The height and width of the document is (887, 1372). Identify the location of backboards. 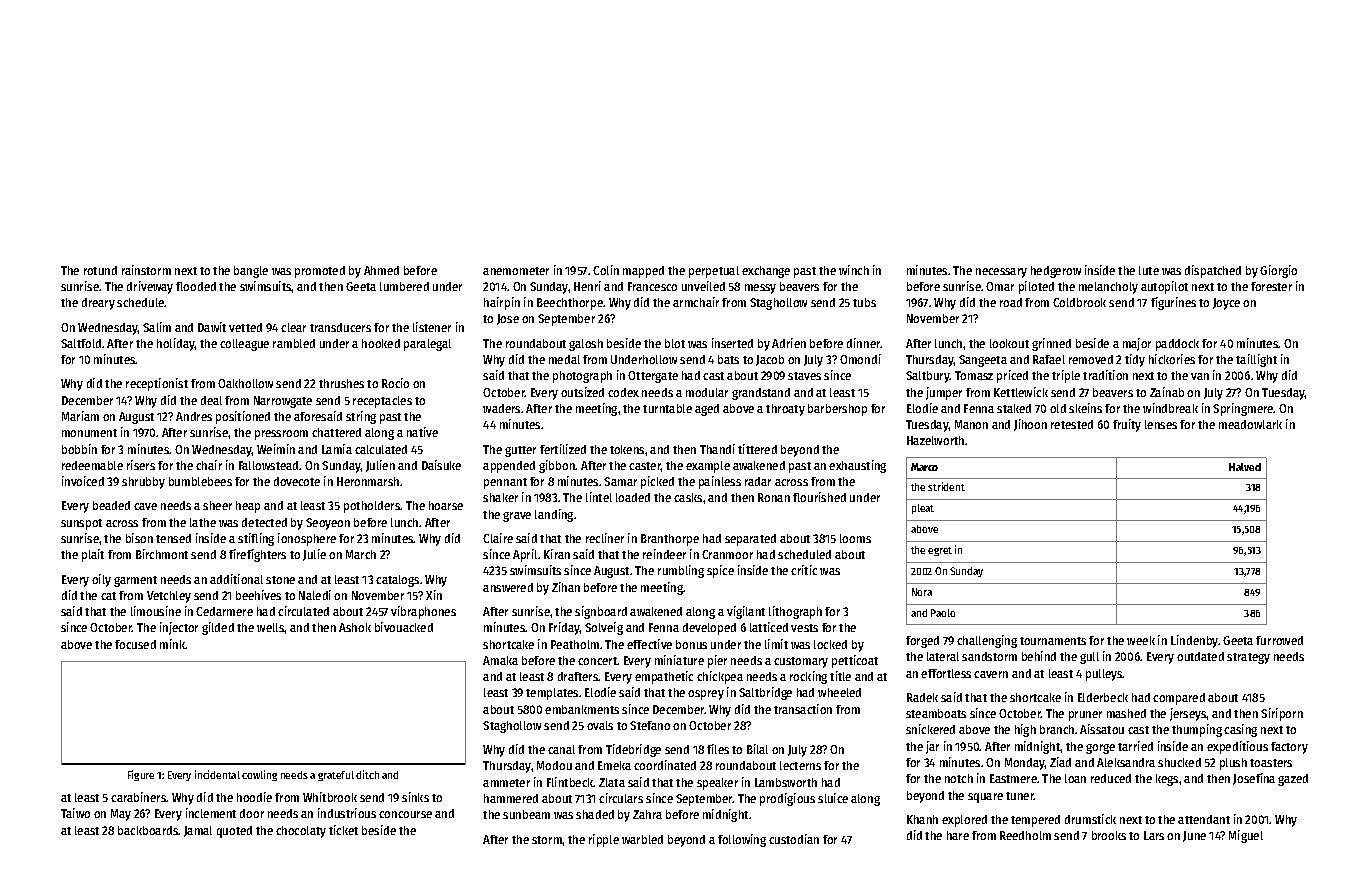
(148, 830).
